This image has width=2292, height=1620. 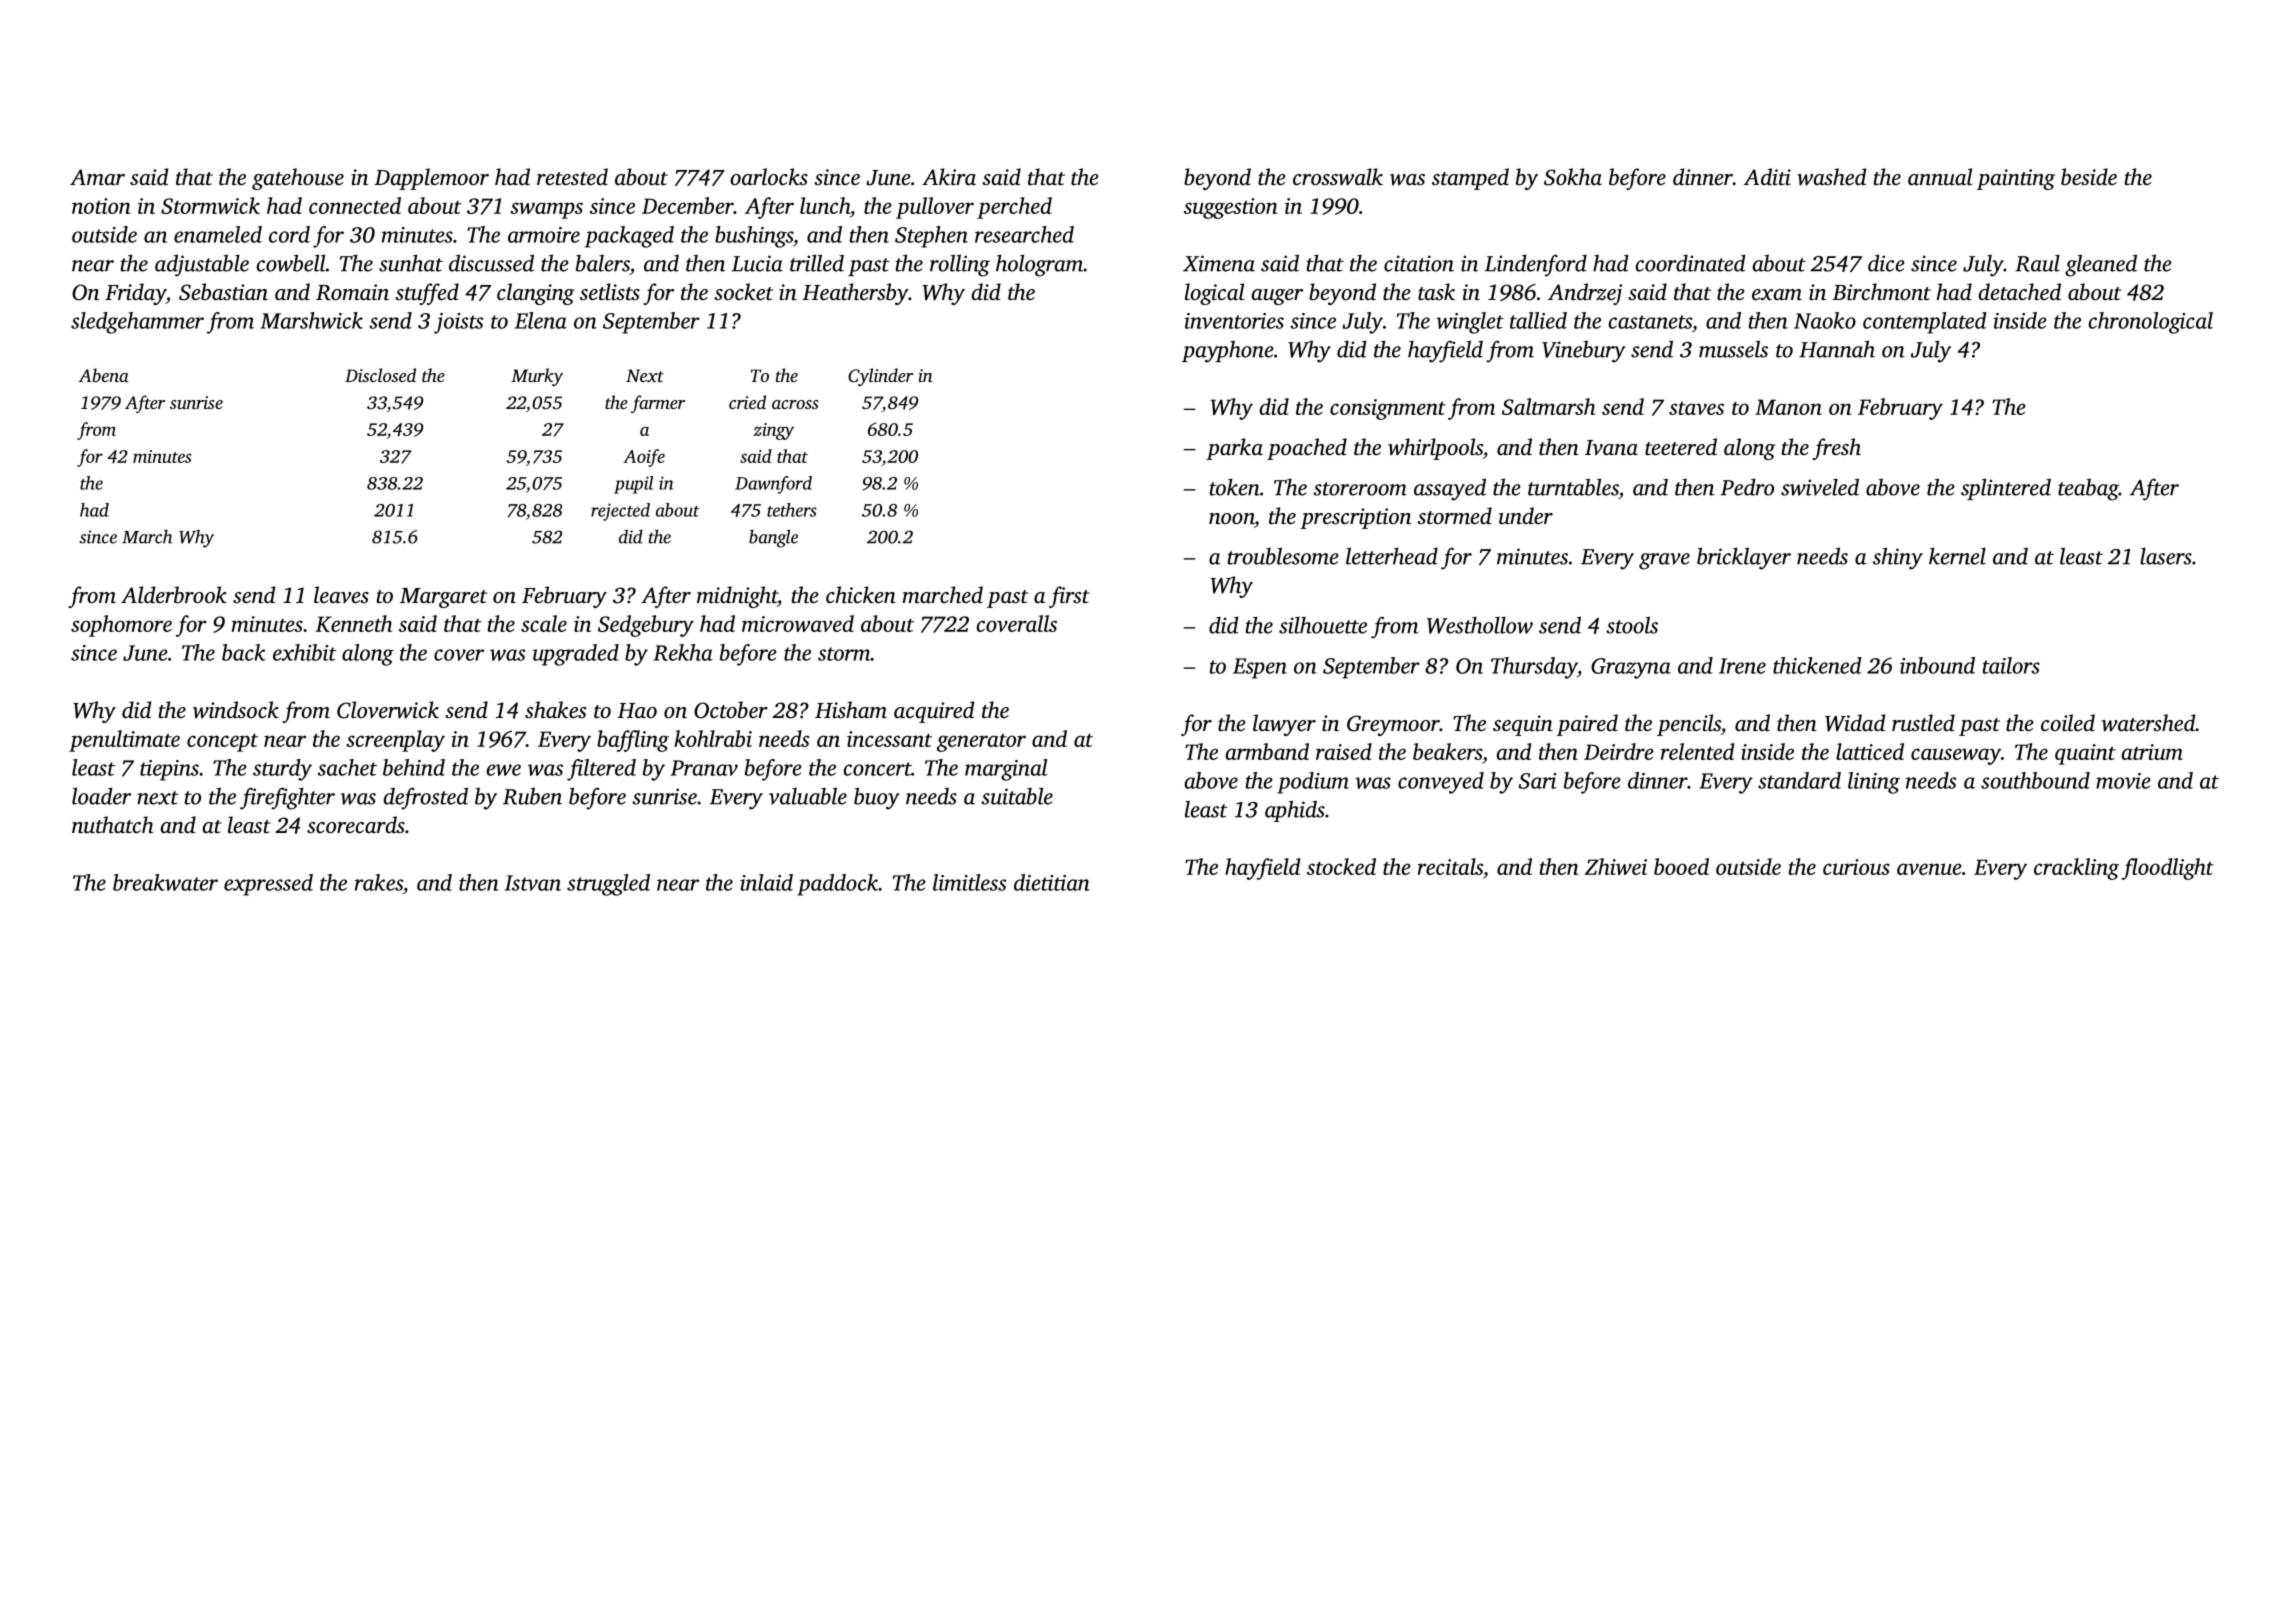 I want to click on washed, so click(x=1831, y=177).
